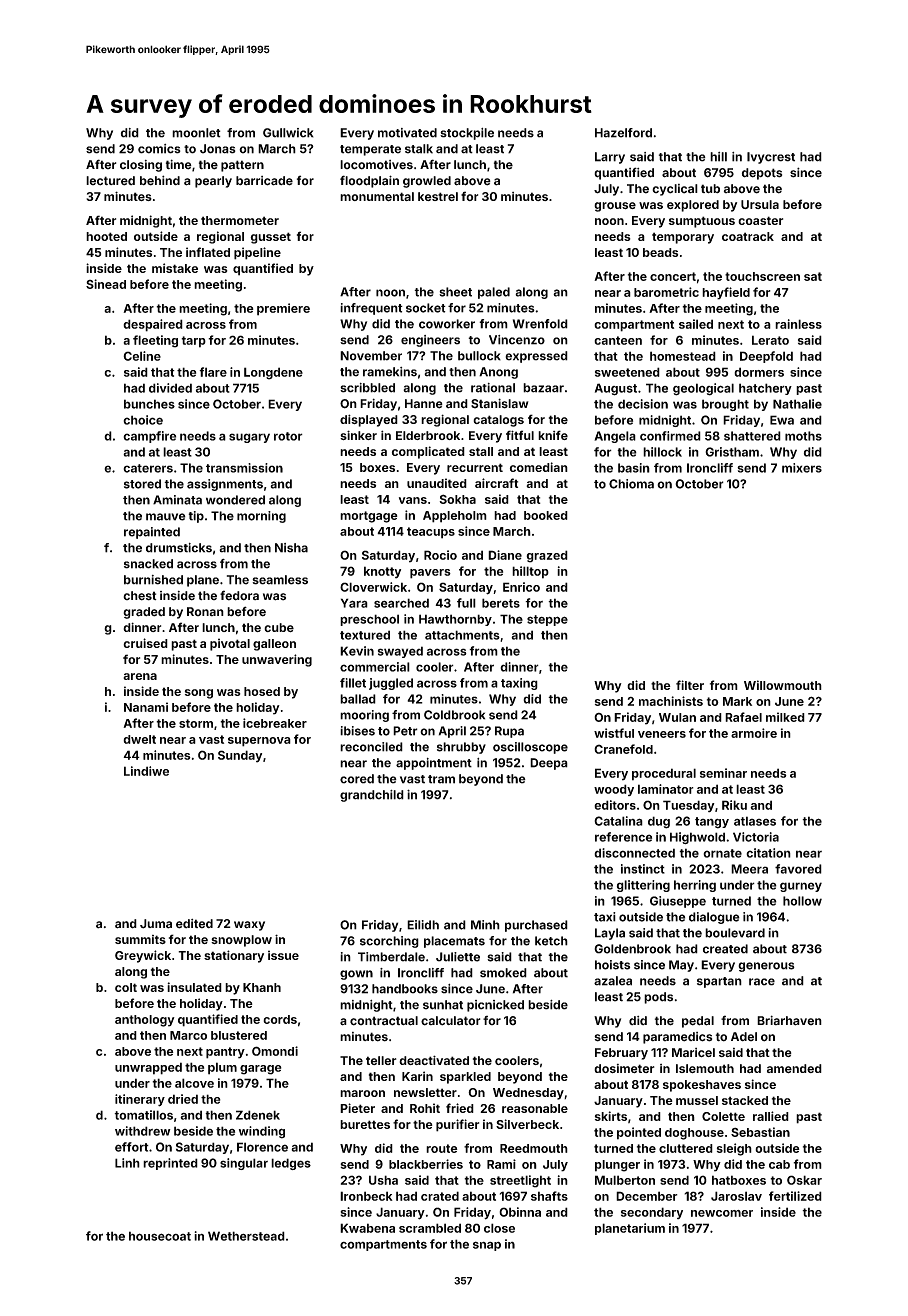  Describe the element at coordinates (146, 771) in the screenshot. I see `Lindiwe` at that location.
